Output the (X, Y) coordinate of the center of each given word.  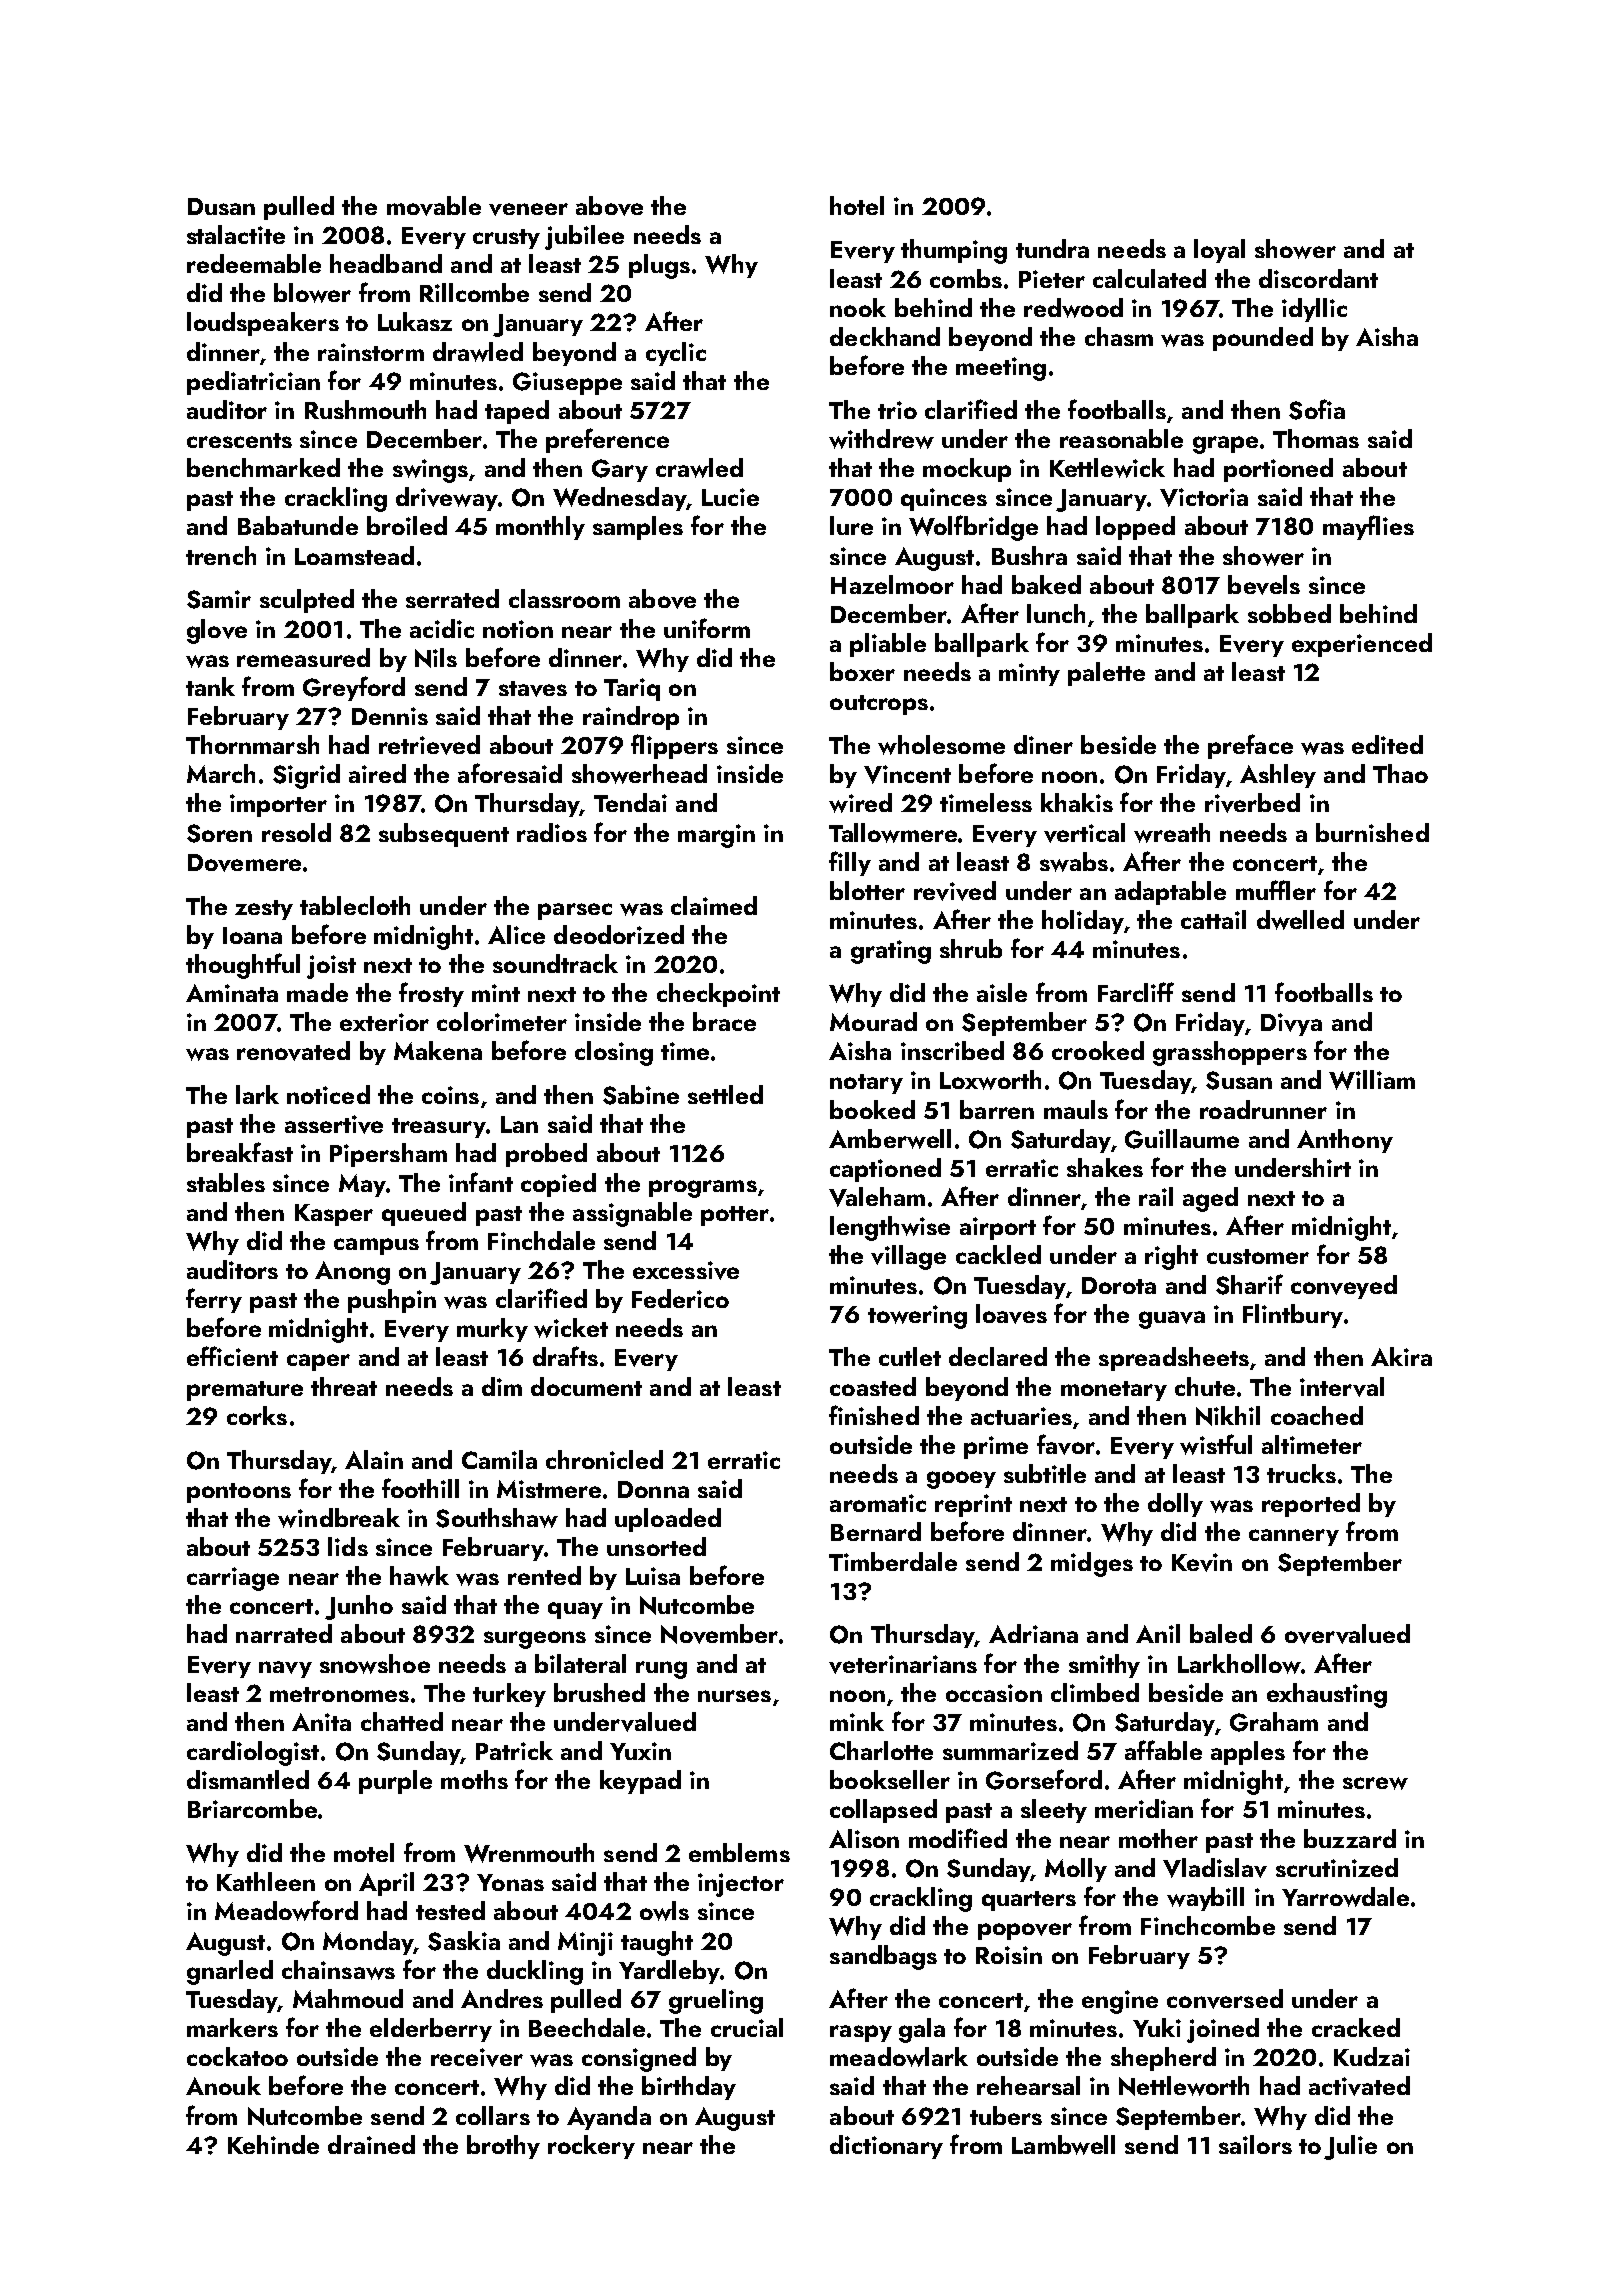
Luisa (653, 1576)
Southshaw (497, 1518)
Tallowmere (893, 833)
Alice (516, 934)
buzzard (1350, 1838)
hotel (857, 205)
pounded (1263, 339)
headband (386, 263)
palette (1106, 674)
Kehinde (273, 2144)
